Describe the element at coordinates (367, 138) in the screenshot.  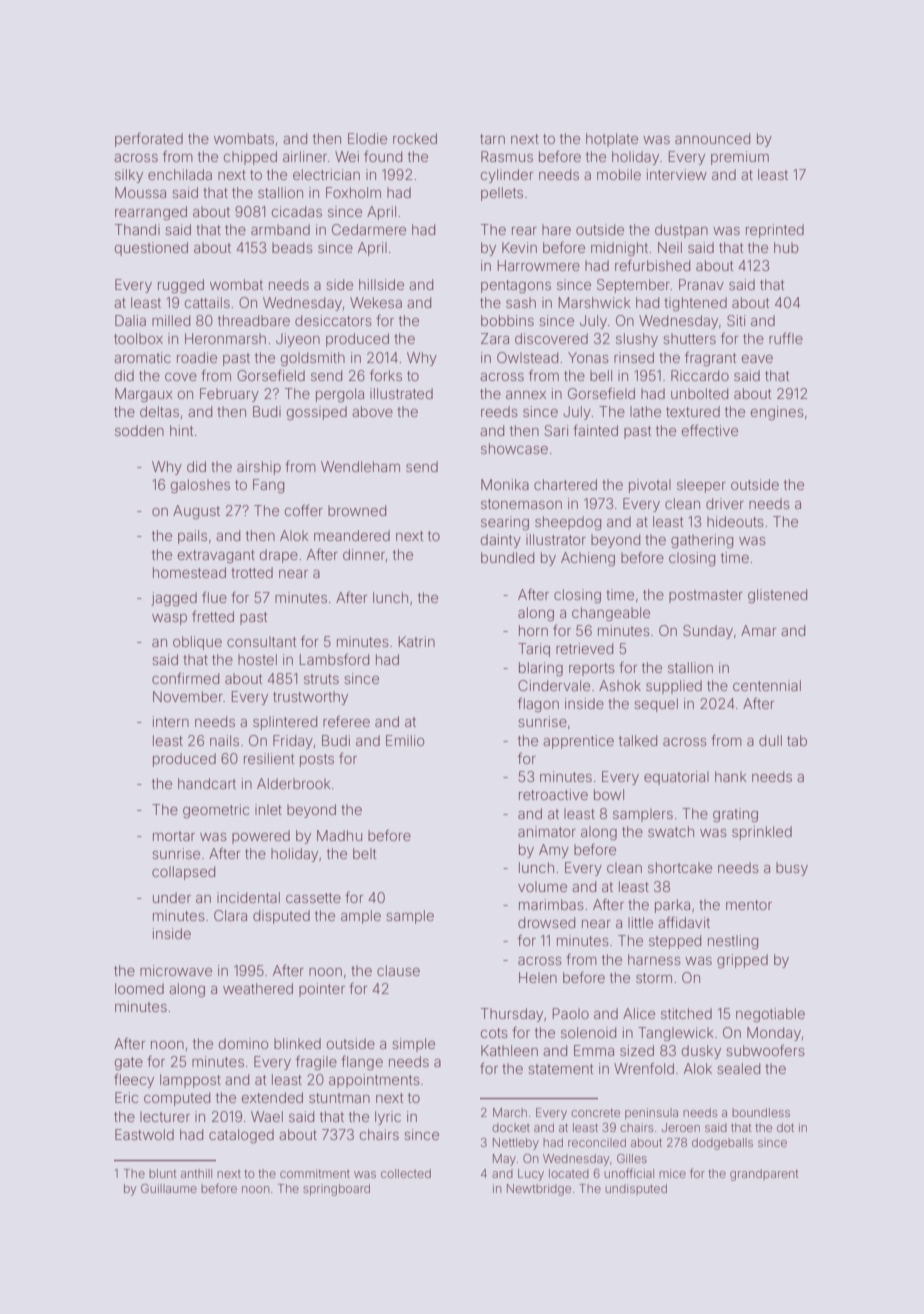
I see `Elodie` at that location.
